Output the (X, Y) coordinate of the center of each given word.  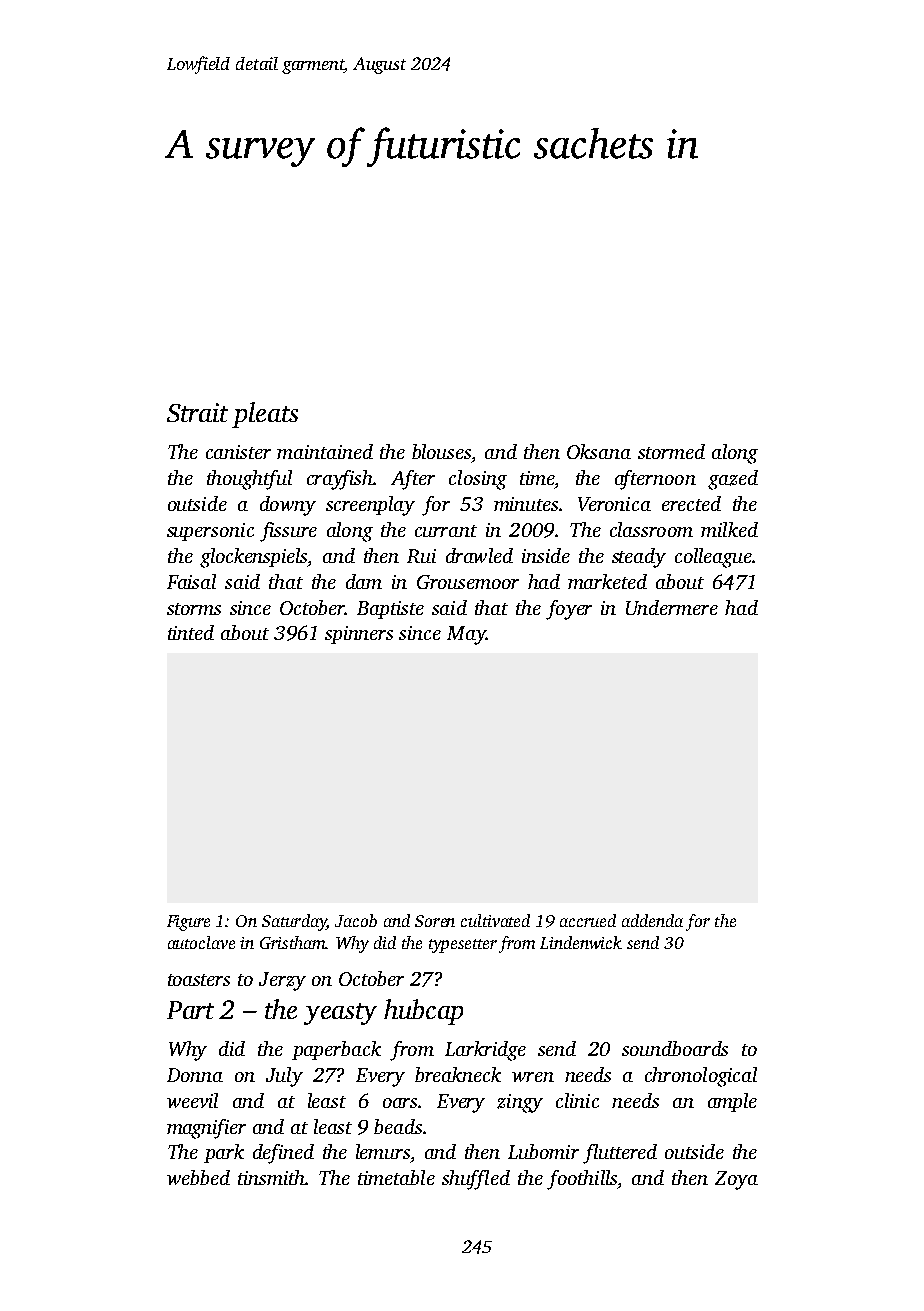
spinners (359, 635)
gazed (733, 480)
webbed (198, 1177)
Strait (197, 412)
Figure (188, 923)
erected (691, 503)
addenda (652, 920)
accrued (588, 920)
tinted (191, 632)
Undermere (672, 607)
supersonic (210, 532)
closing (478, 480)
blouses (441, 451)
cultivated (495, 920)
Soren (435, 921)
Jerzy (282, 981)
